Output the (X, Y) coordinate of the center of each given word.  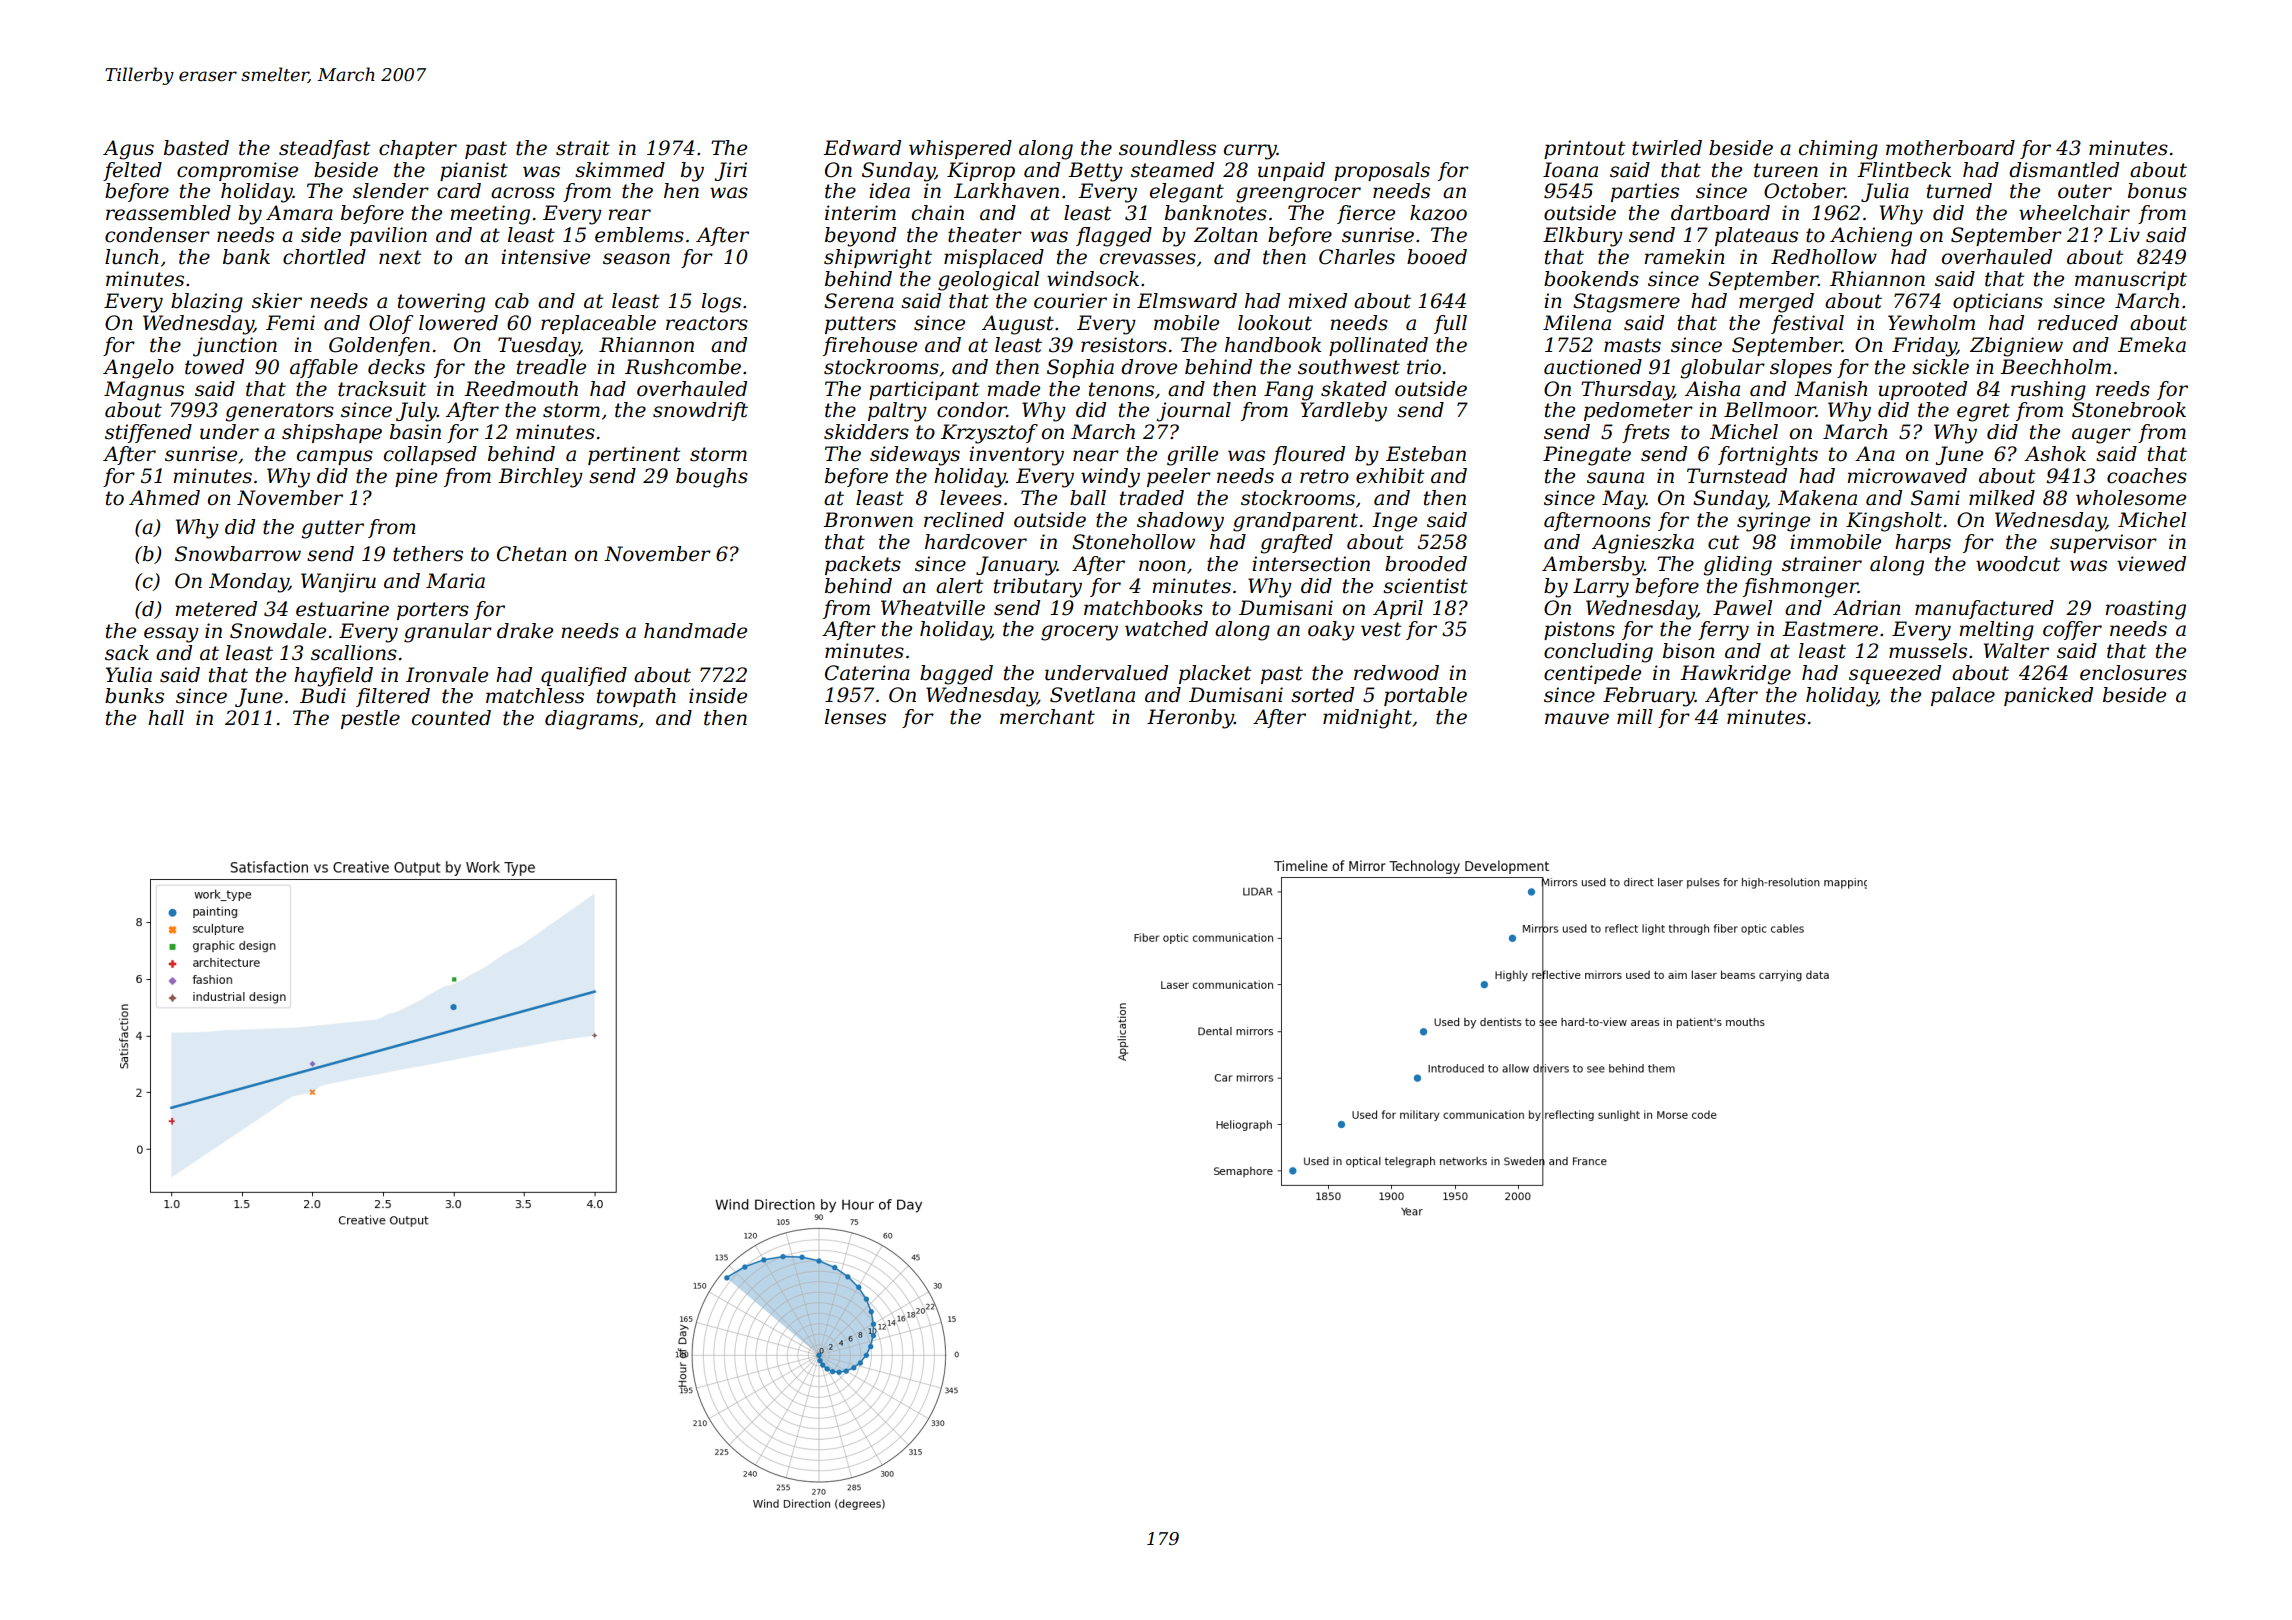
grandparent (1295, 522)
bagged (956, 675)
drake (525, 631)
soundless (1167, 148)
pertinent (634, 455)
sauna (1615, 478)
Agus (128, 150)
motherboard (1950, 148)
